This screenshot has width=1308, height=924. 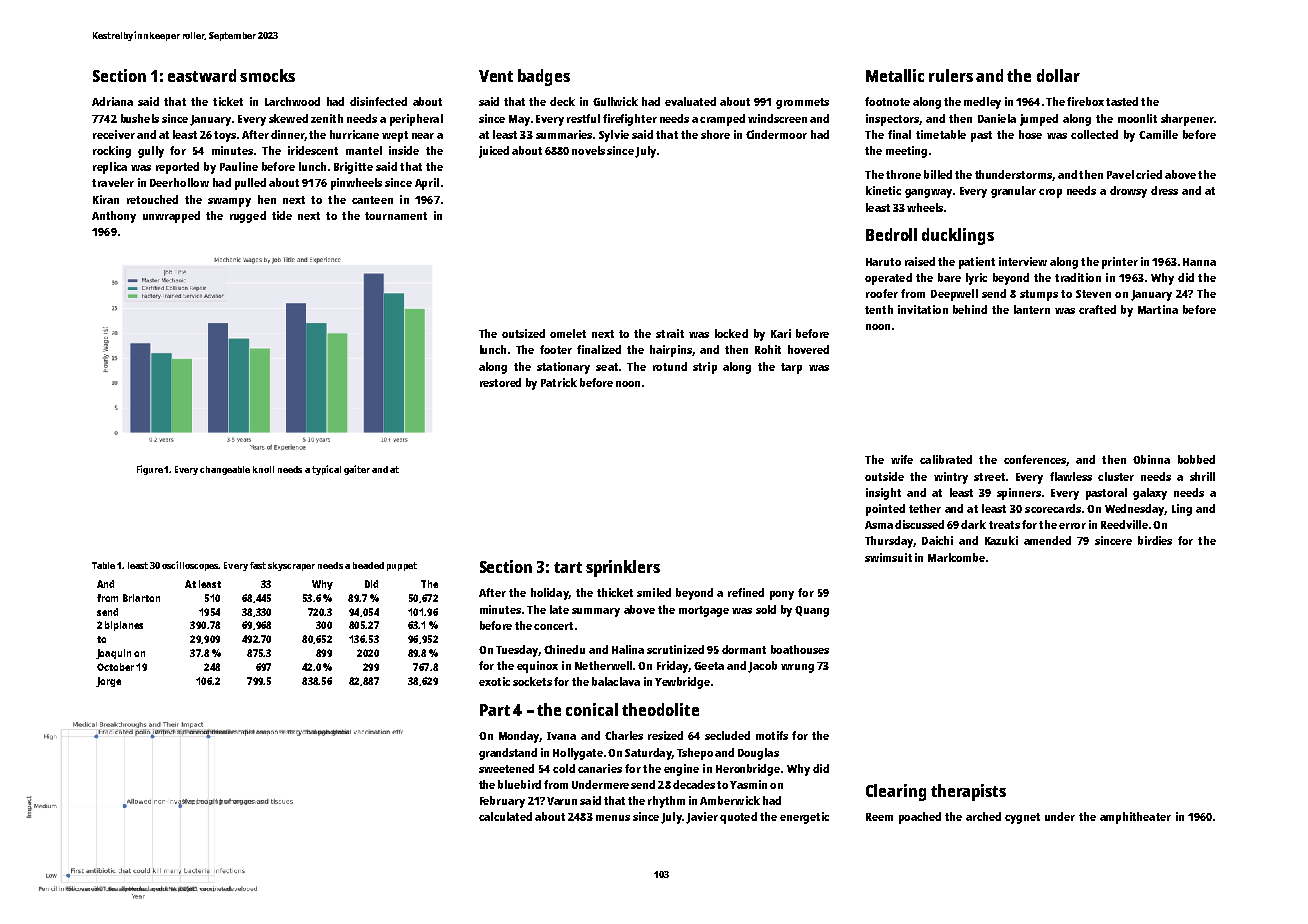 What do you see at coordinates (108, 682) in the screenshot?
I see `Jorge` at bounding box center [108, 682].
